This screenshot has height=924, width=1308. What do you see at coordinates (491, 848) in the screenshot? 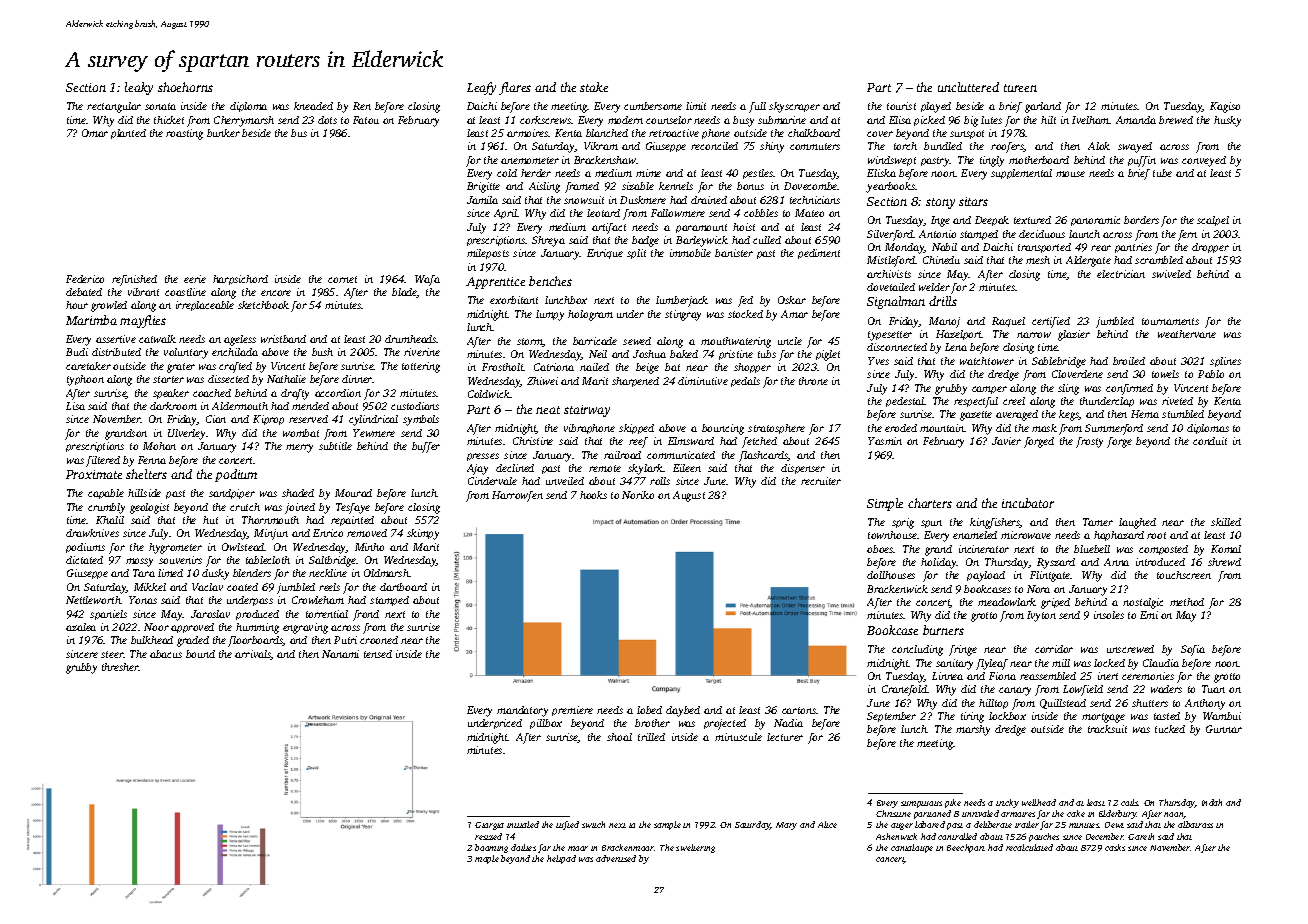
I see `booming` at bounding box center [491, 848].
